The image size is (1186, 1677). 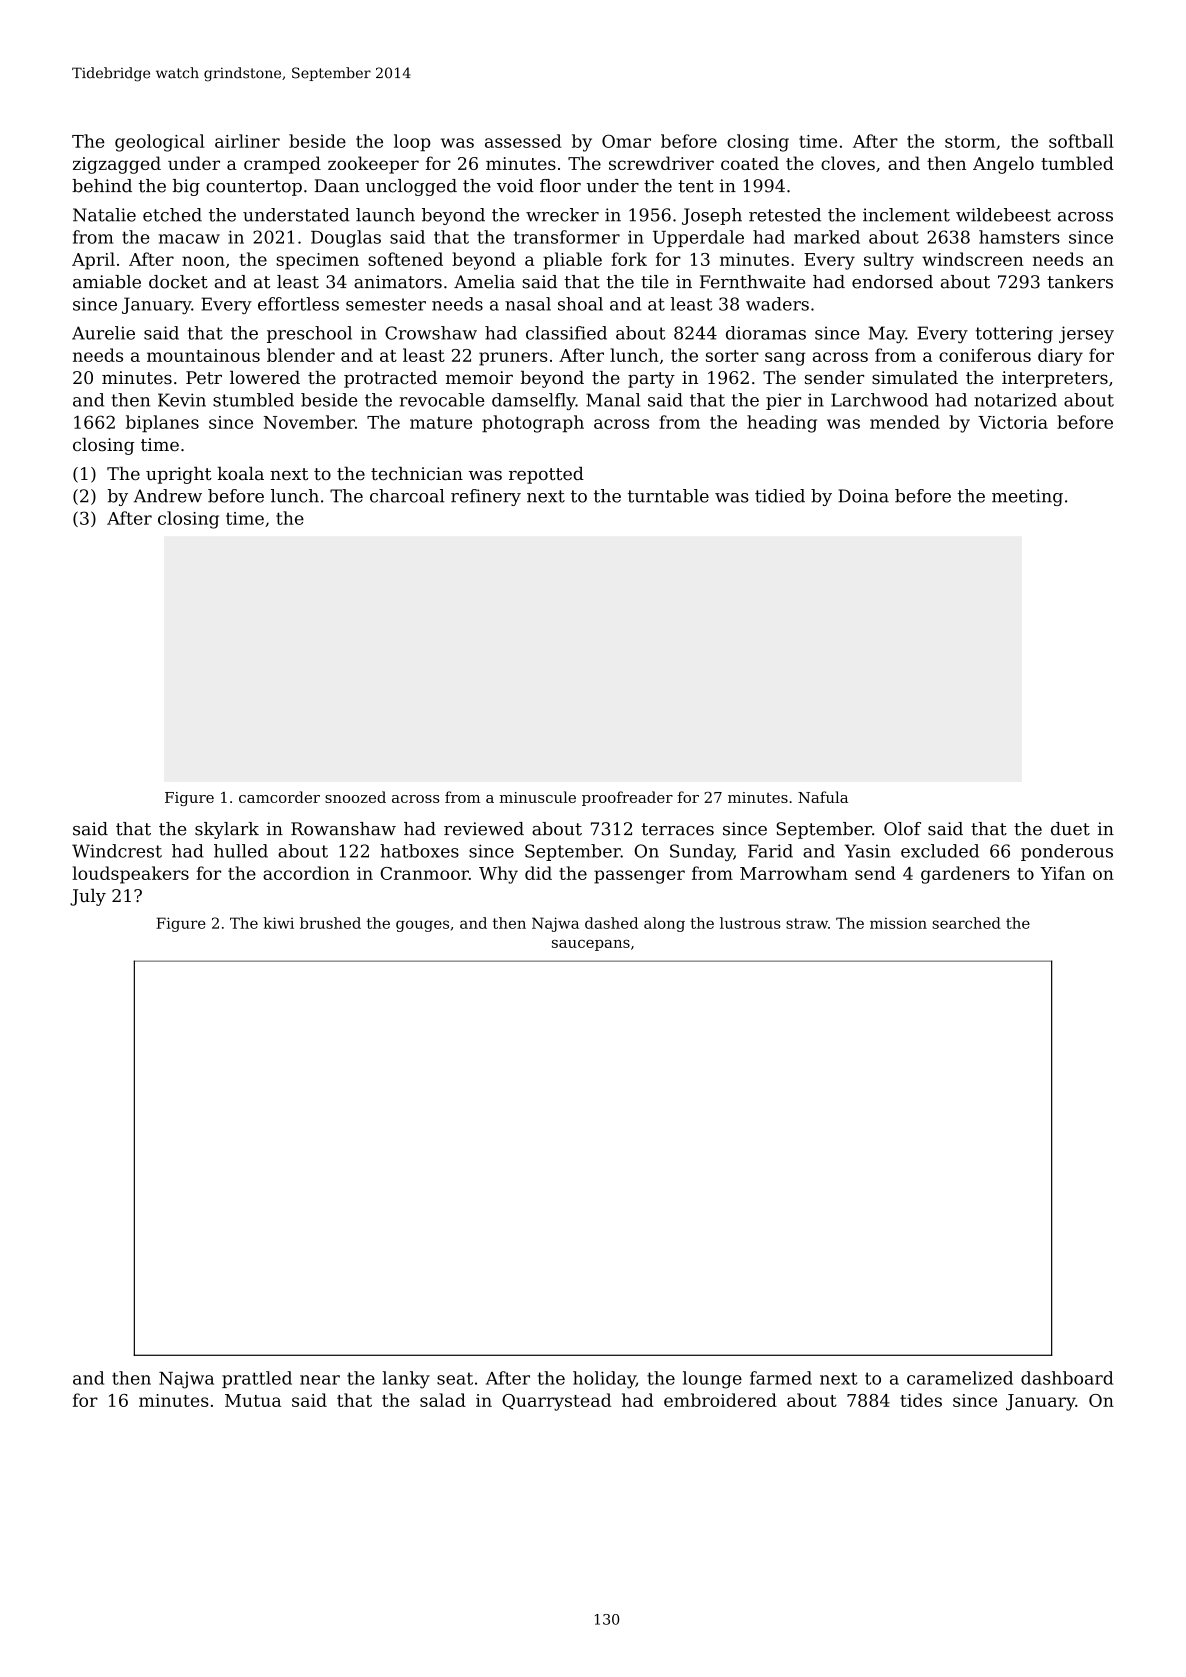 I want to click on airliner, so click(x=247, y=141).
